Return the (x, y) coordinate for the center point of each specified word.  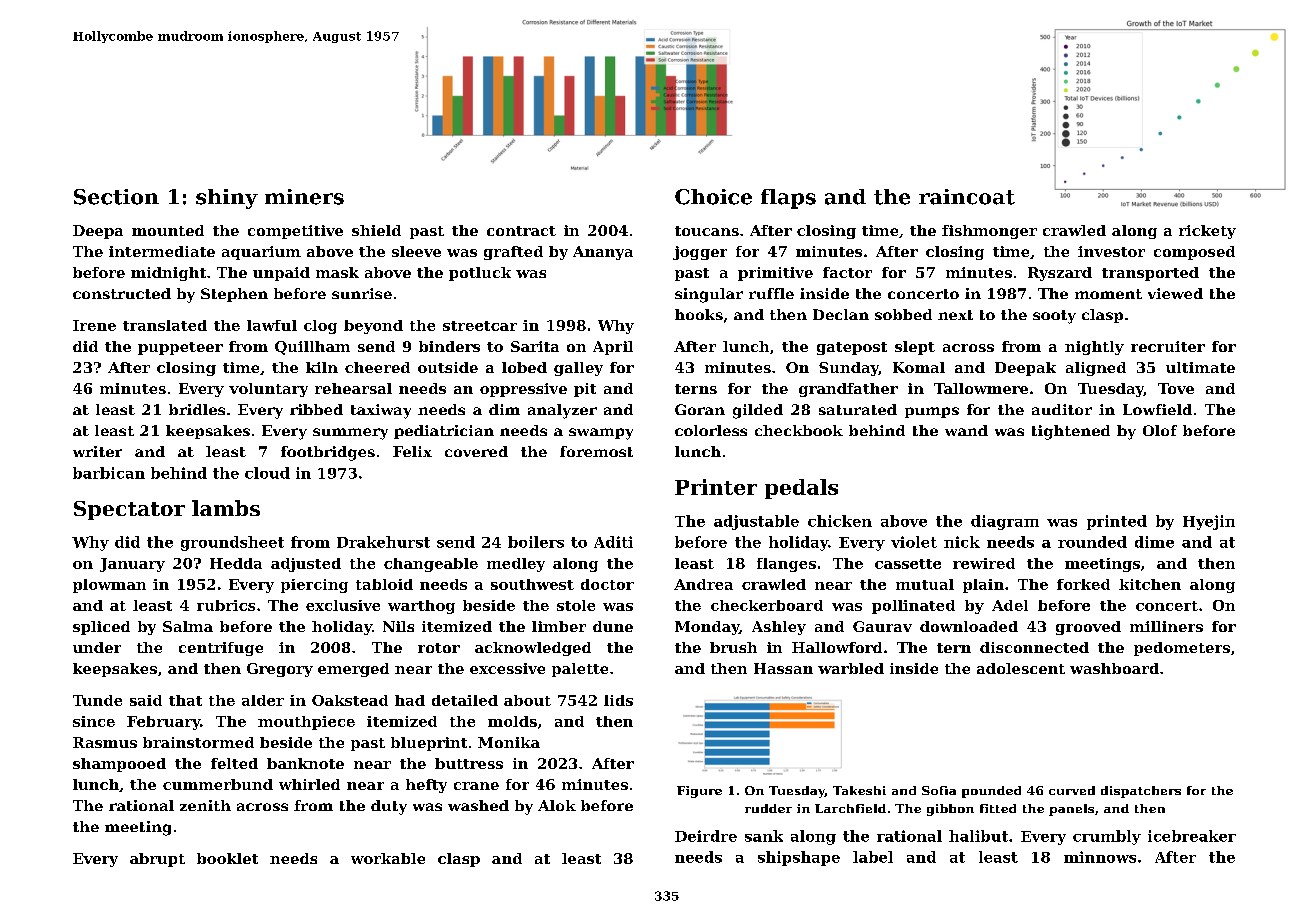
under (97, 647)
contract (521, 231)
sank (764, 836)
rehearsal (353, 388)
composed (1194, 253)
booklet (227, 858)
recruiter (1168, 346)
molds (512, 721)
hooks (699, 314)
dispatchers (1141, 792)
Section (116, 197)
